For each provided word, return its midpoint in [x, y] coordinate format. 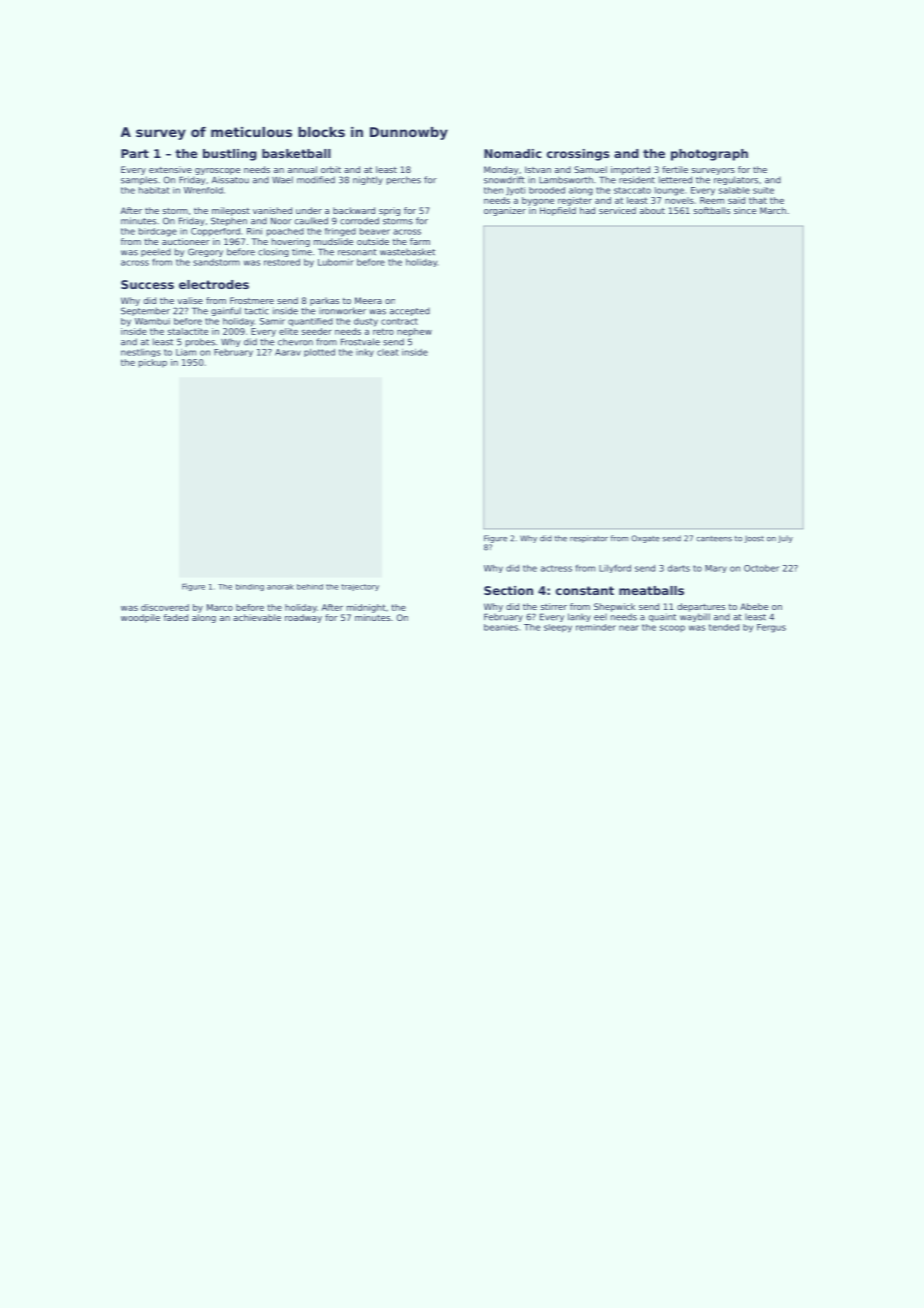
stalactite [188, 331]
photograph [709, 155]
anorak [280, 587]
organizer [505, 211]
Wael [282, 180]
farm [420, 241]
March [773, 210]
